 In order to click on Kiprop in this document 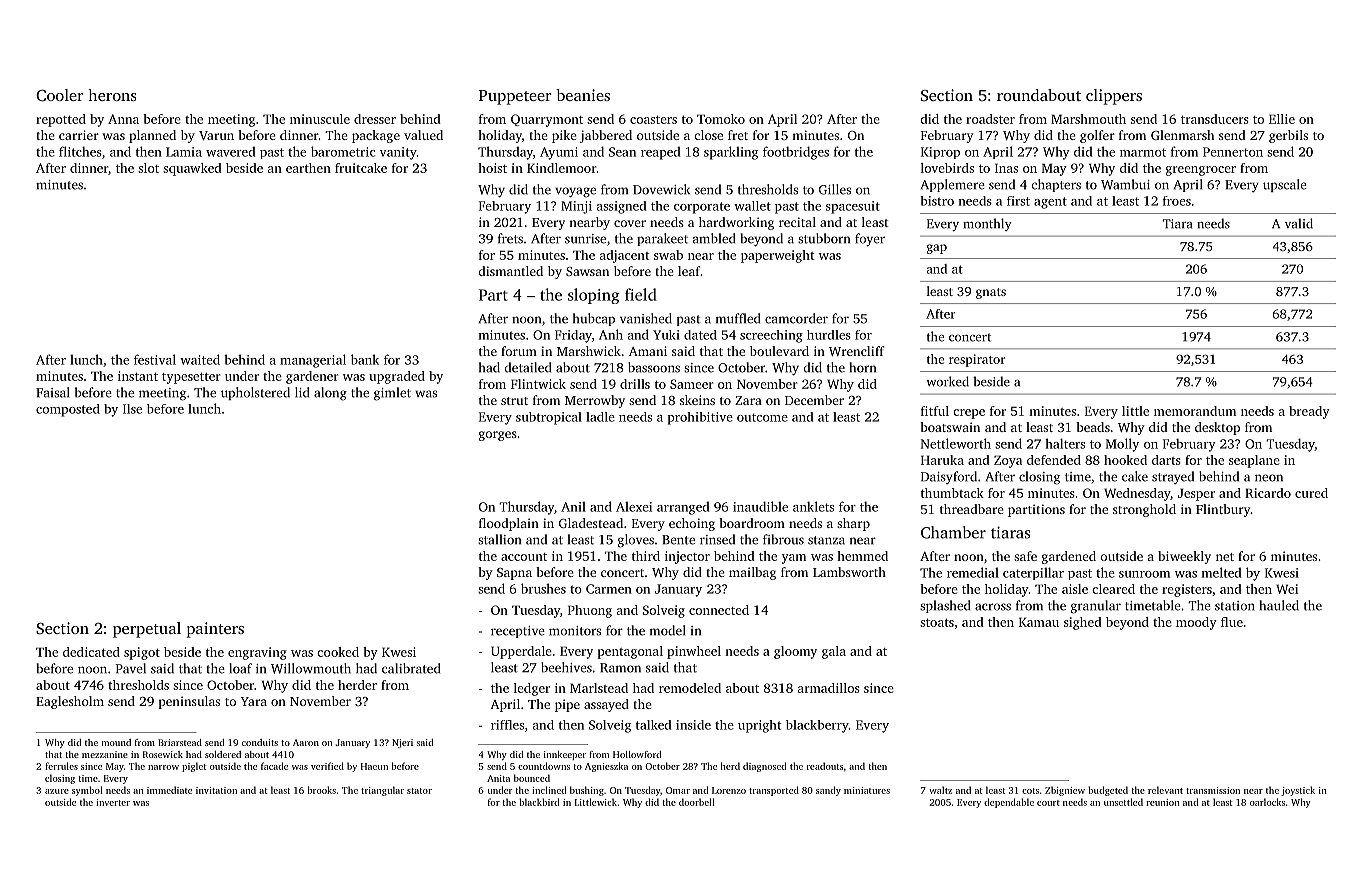, I will do `click(940, 153)`.
